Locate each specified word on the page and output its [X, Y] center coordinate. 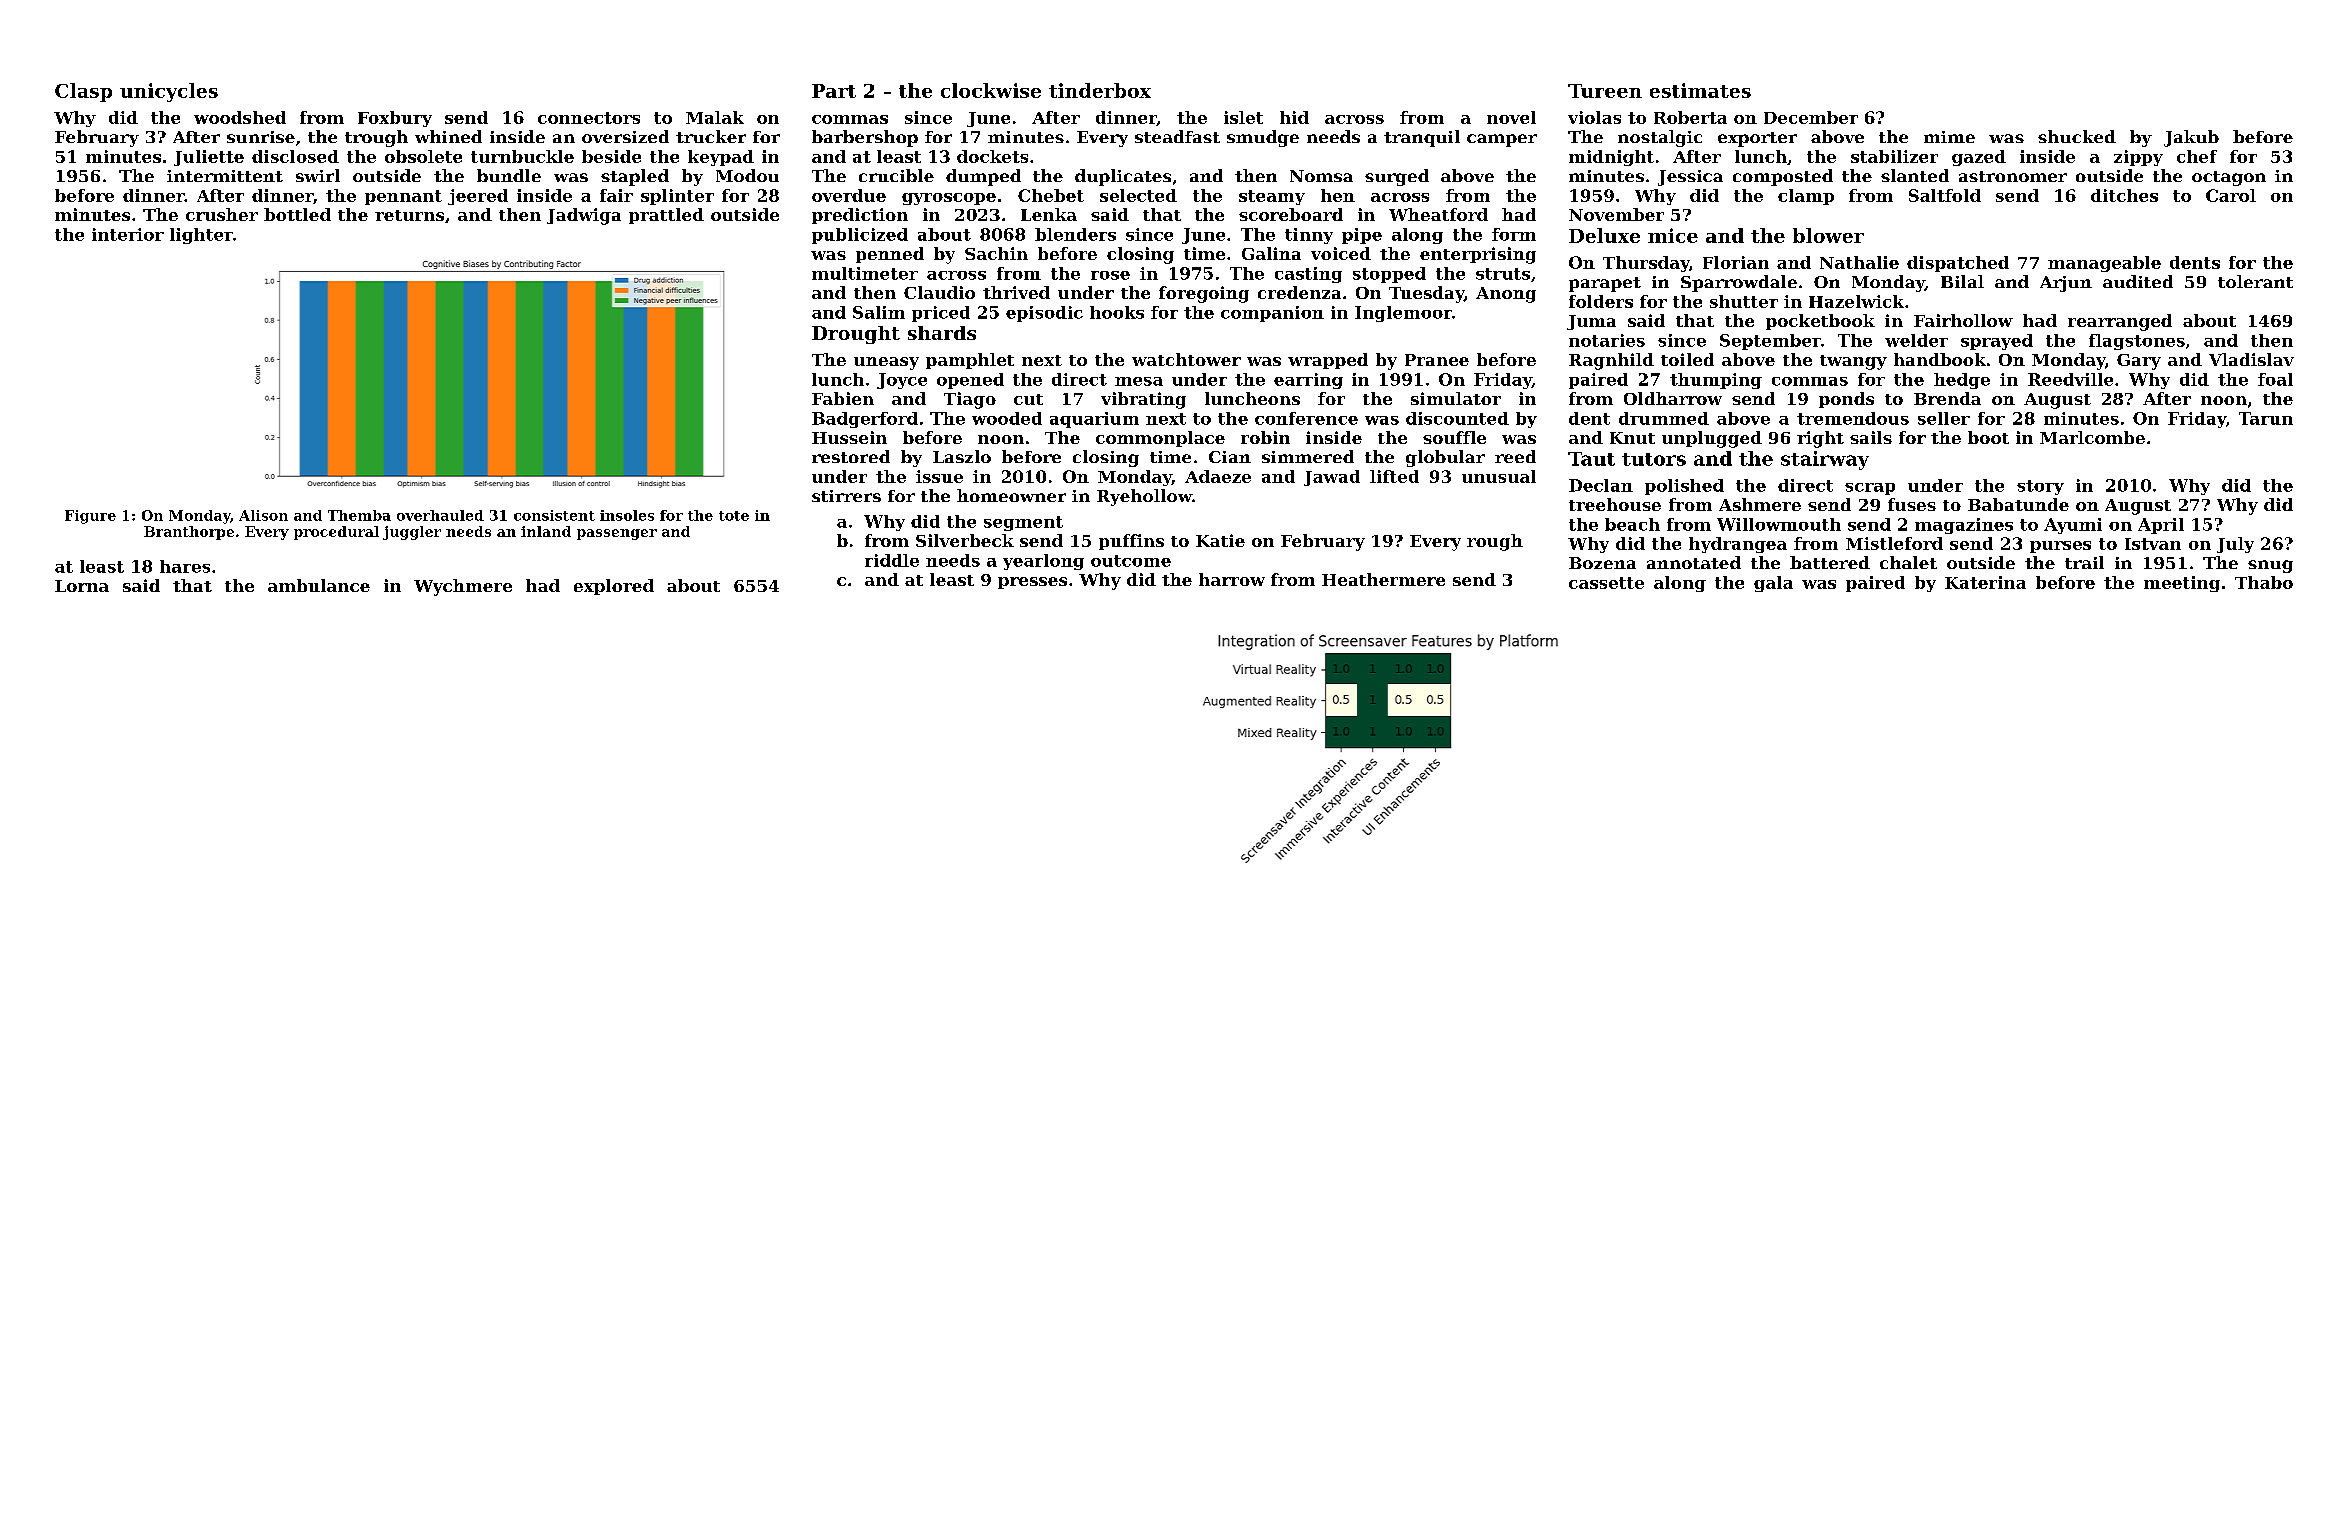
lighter [201, 236]
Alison [263, 515]
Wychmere [463, 587]
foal [2275, 379]
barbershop [865, 138]
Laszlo [962, 456]
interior [128, 234]
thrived [1016, 292]
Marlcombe [2092, 437]
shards [942, 333]
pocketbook [1820, 322]
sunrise [261, 137]
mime [1949, 137]
